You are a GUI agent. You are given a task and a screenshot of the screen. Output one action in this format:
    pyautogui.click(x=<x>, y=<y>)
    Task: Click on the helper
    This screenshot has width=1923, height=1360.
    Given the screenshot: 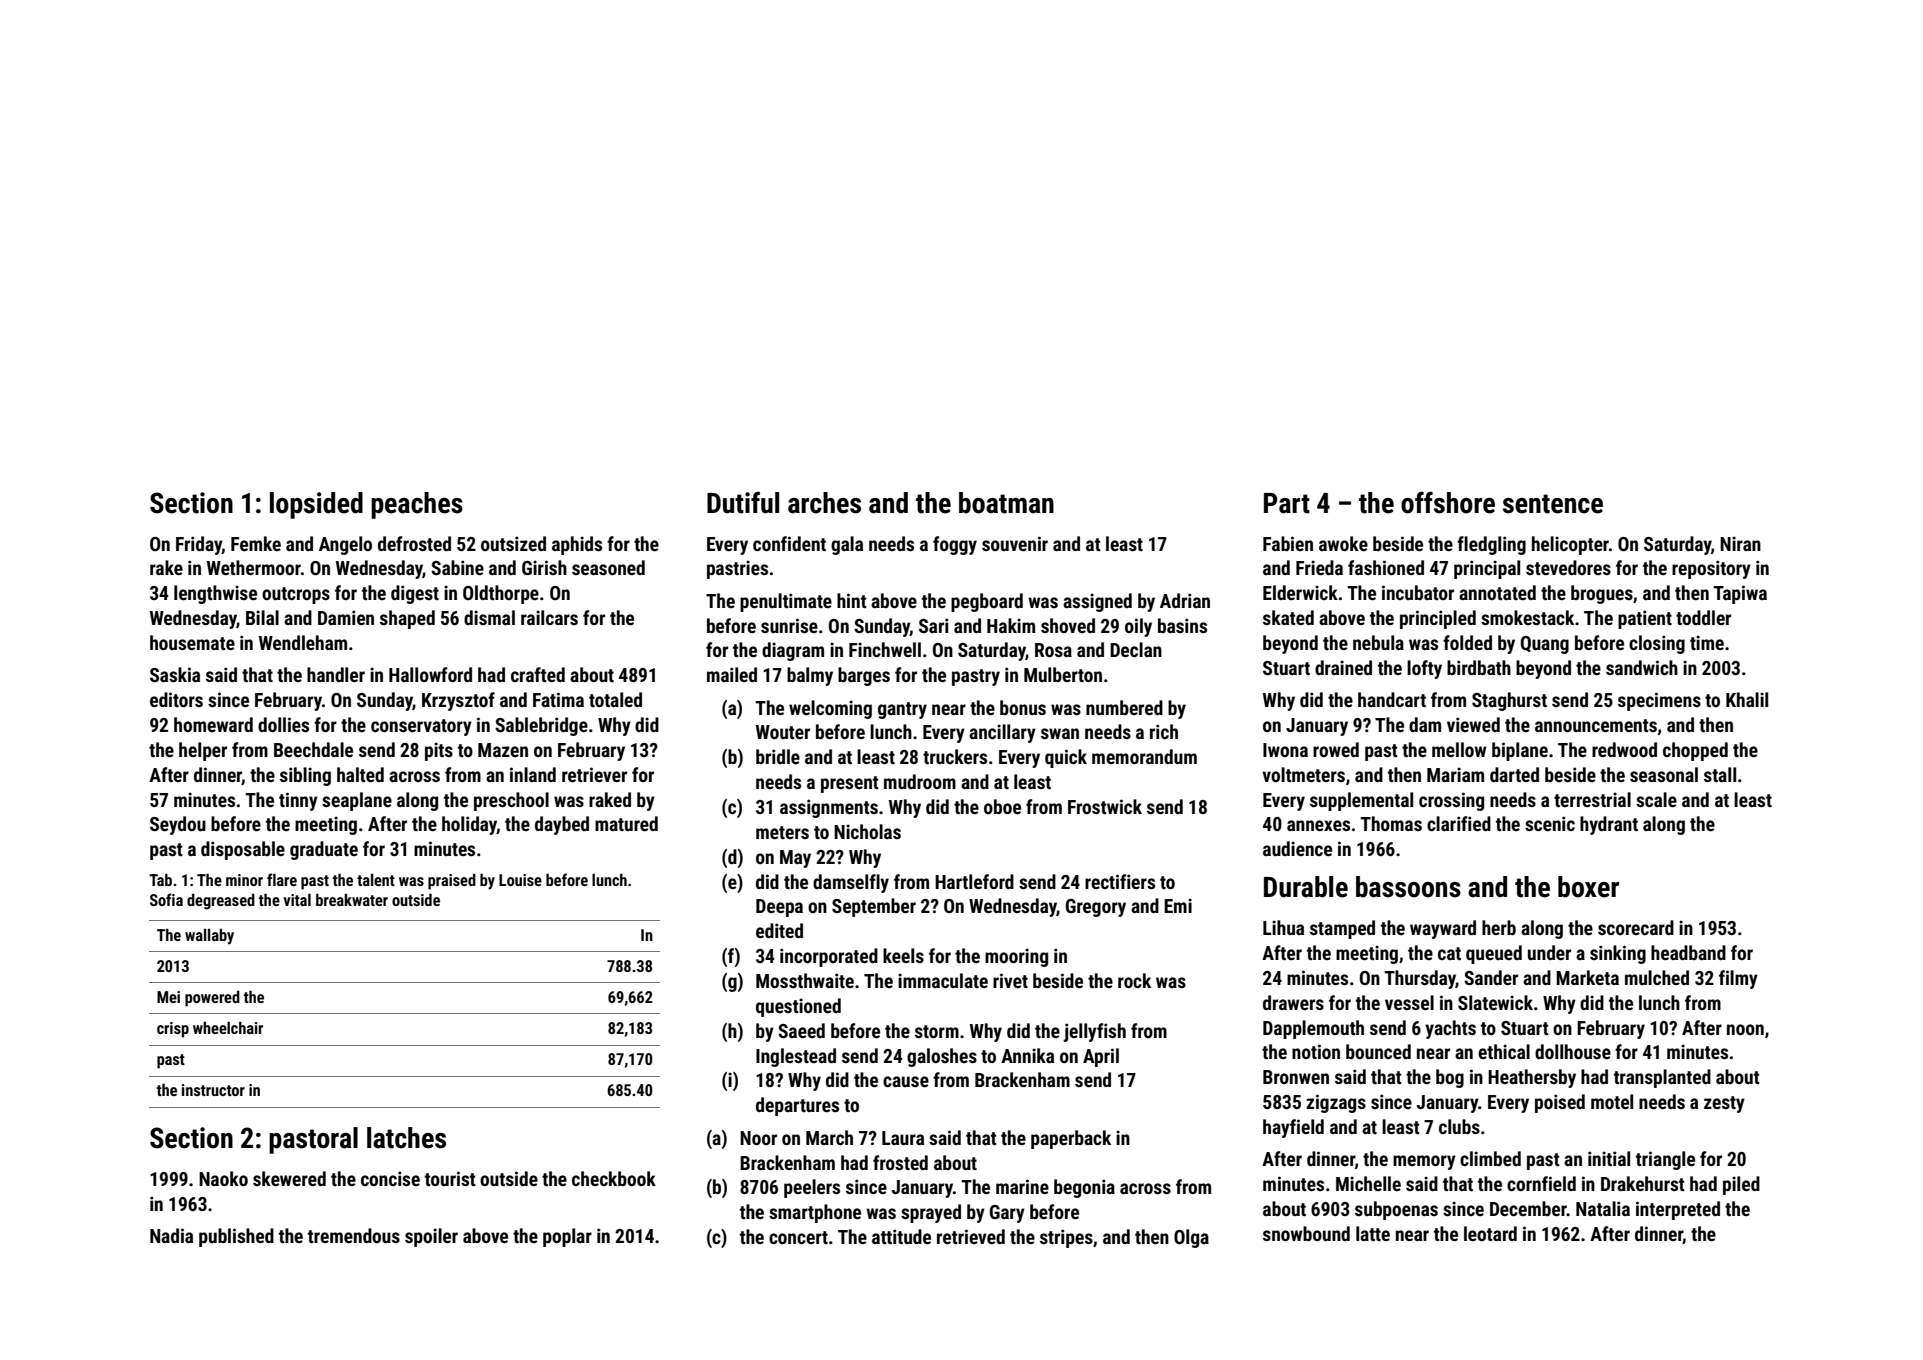 What is the action you would take?
    pyautogui.click(x=203, y=751)
